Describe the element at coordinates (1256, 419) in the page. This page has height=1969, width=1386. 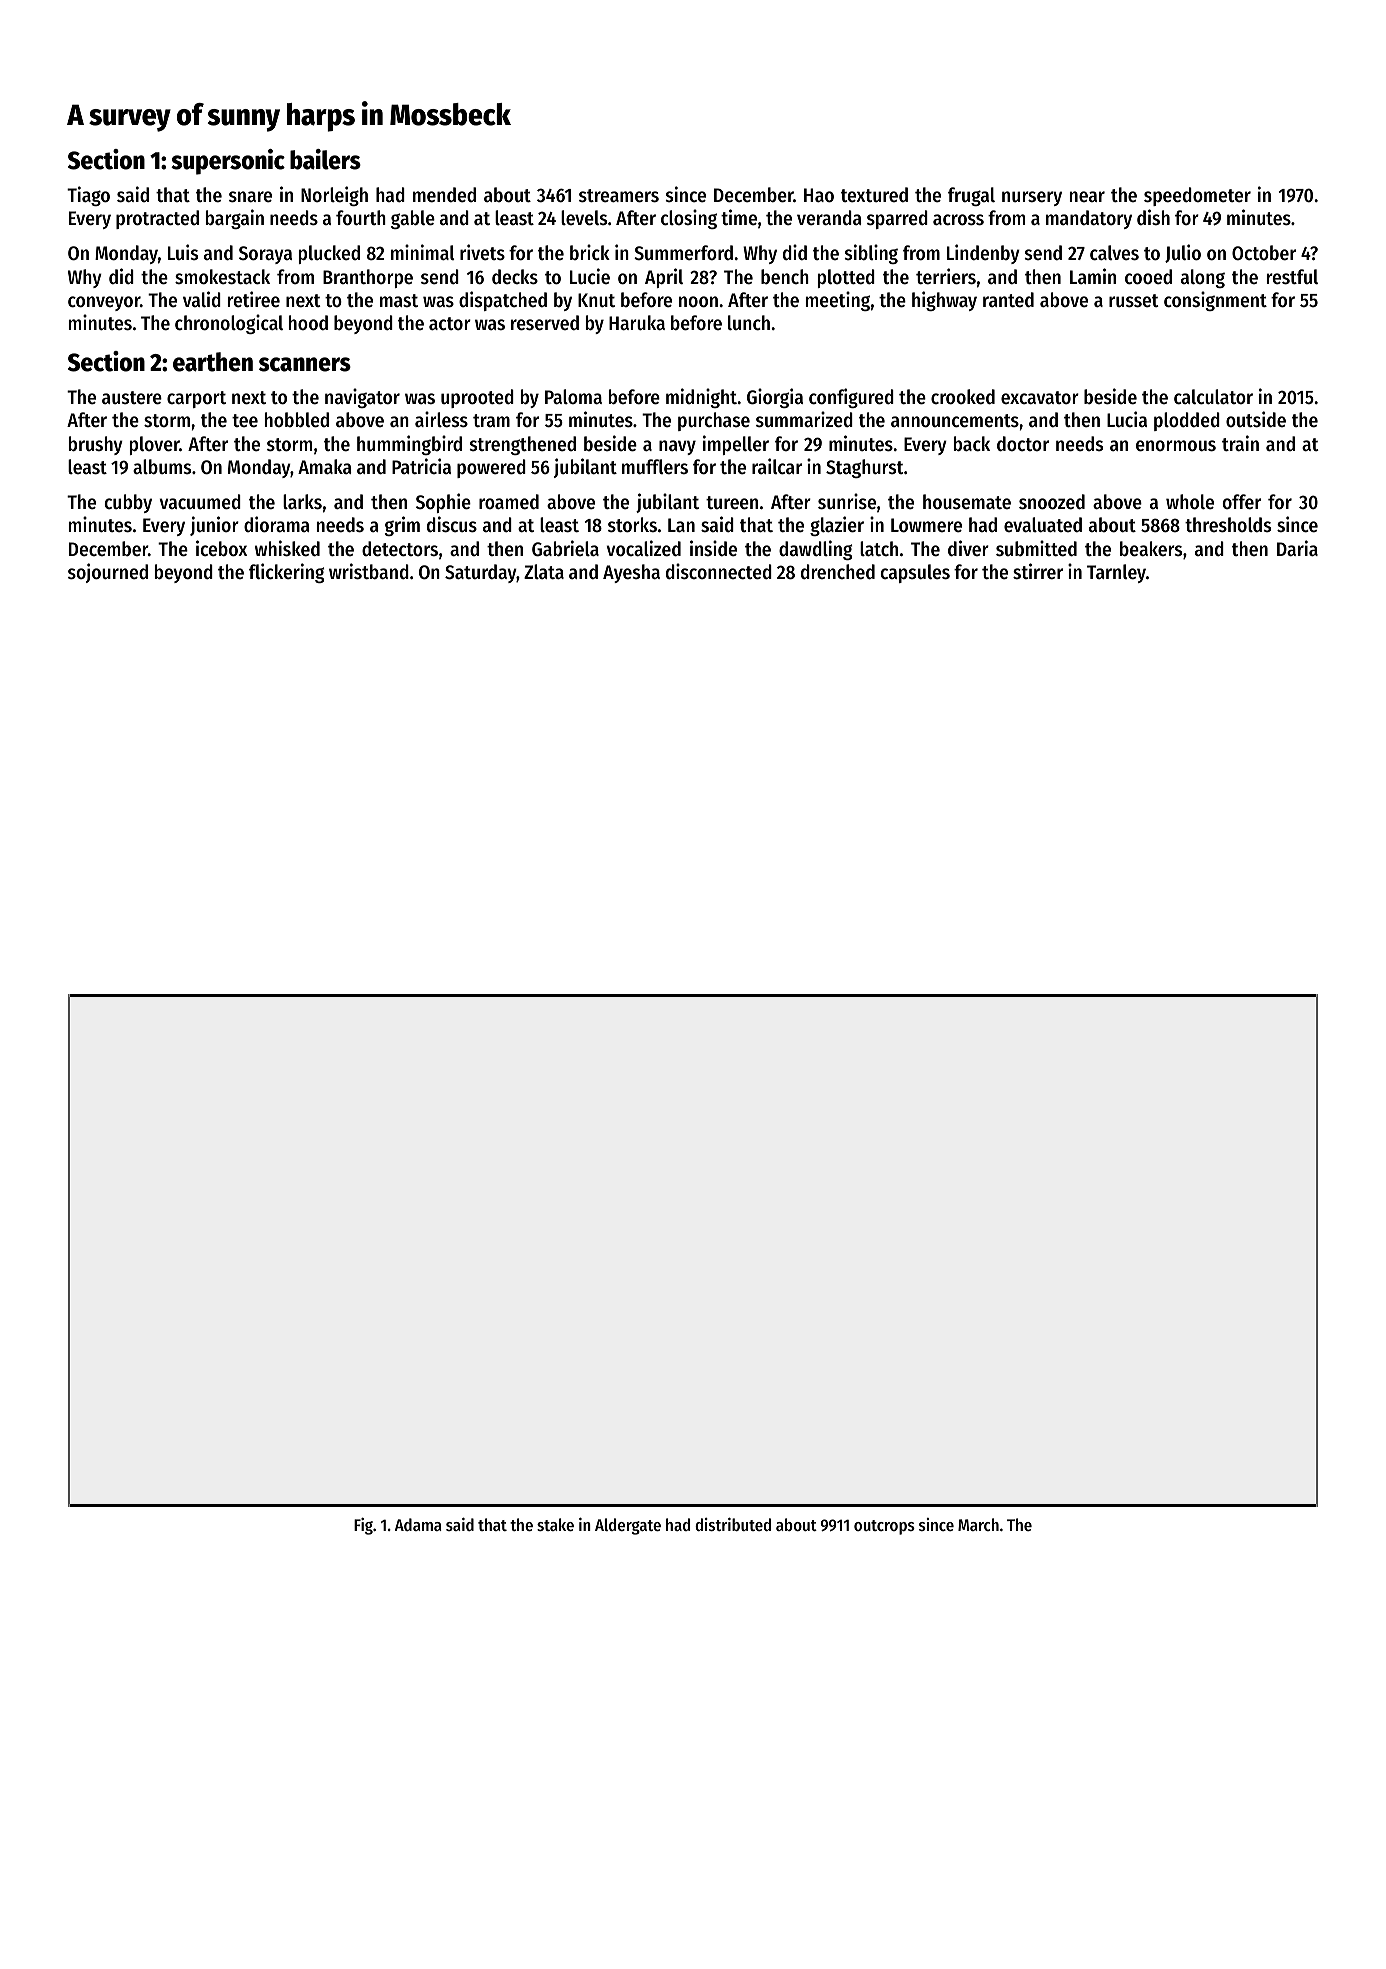
I see `outside` at that location.
